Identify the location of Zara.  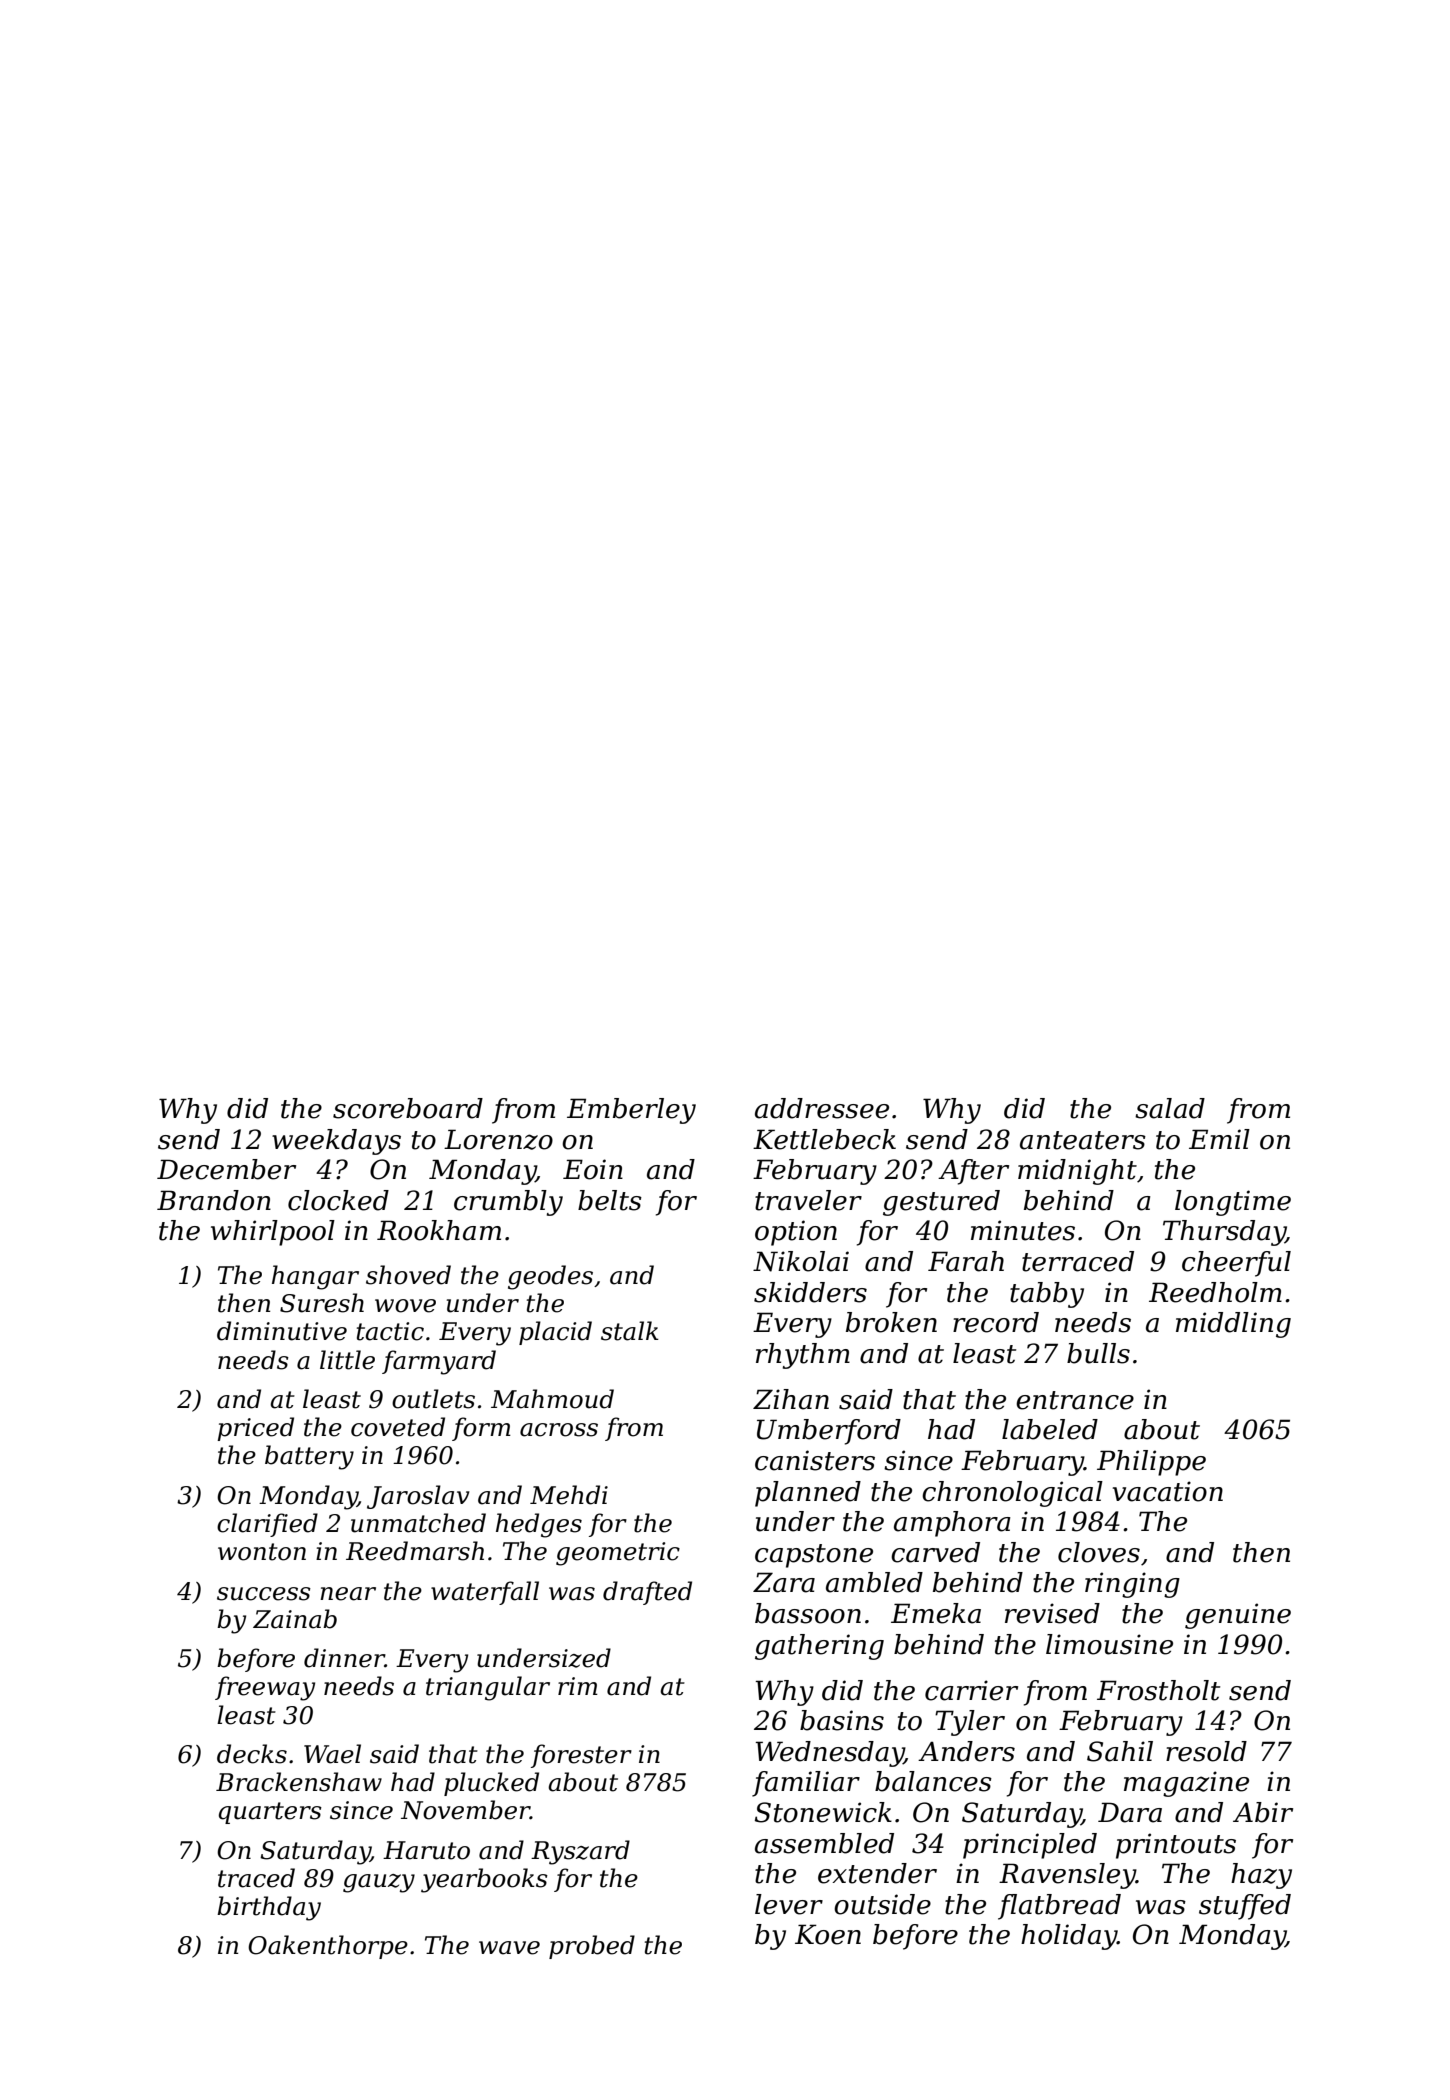
(784, 1582).
